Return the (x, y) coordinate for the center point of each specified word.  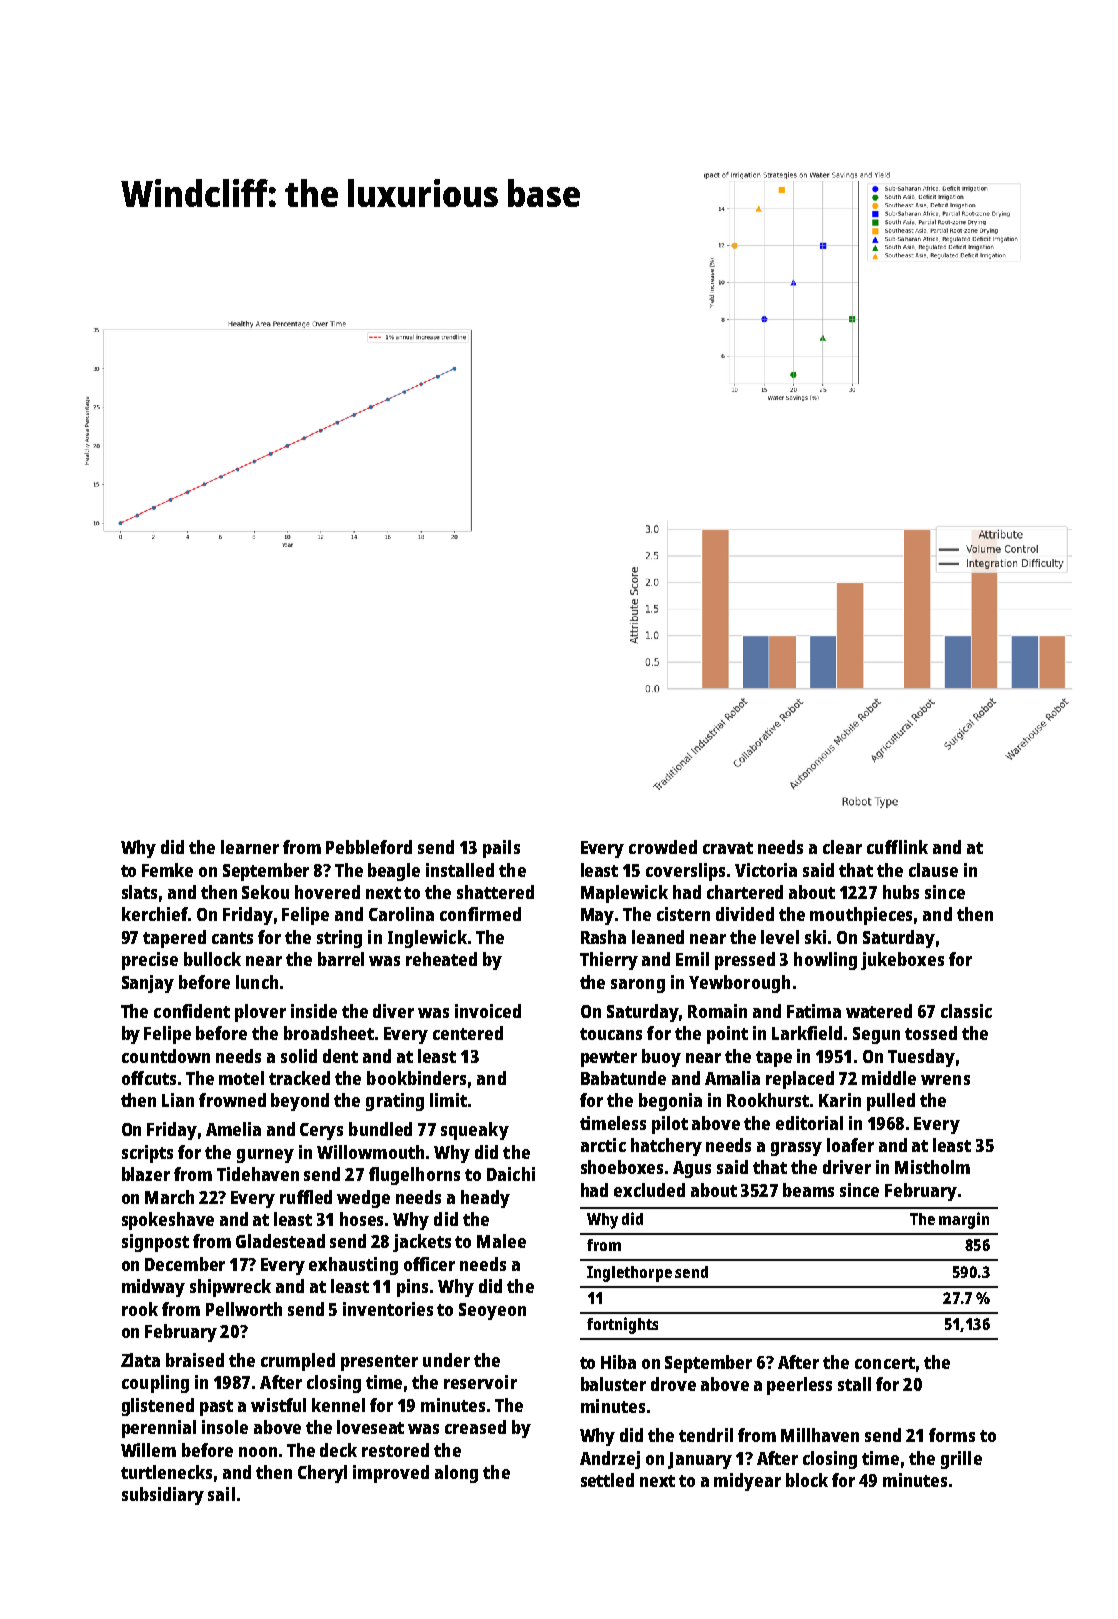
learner (250, 847)
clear (842, 847)
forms (952, 1435)
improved (391, 1474)
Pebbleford (369, 847)
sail (221, 1494)
